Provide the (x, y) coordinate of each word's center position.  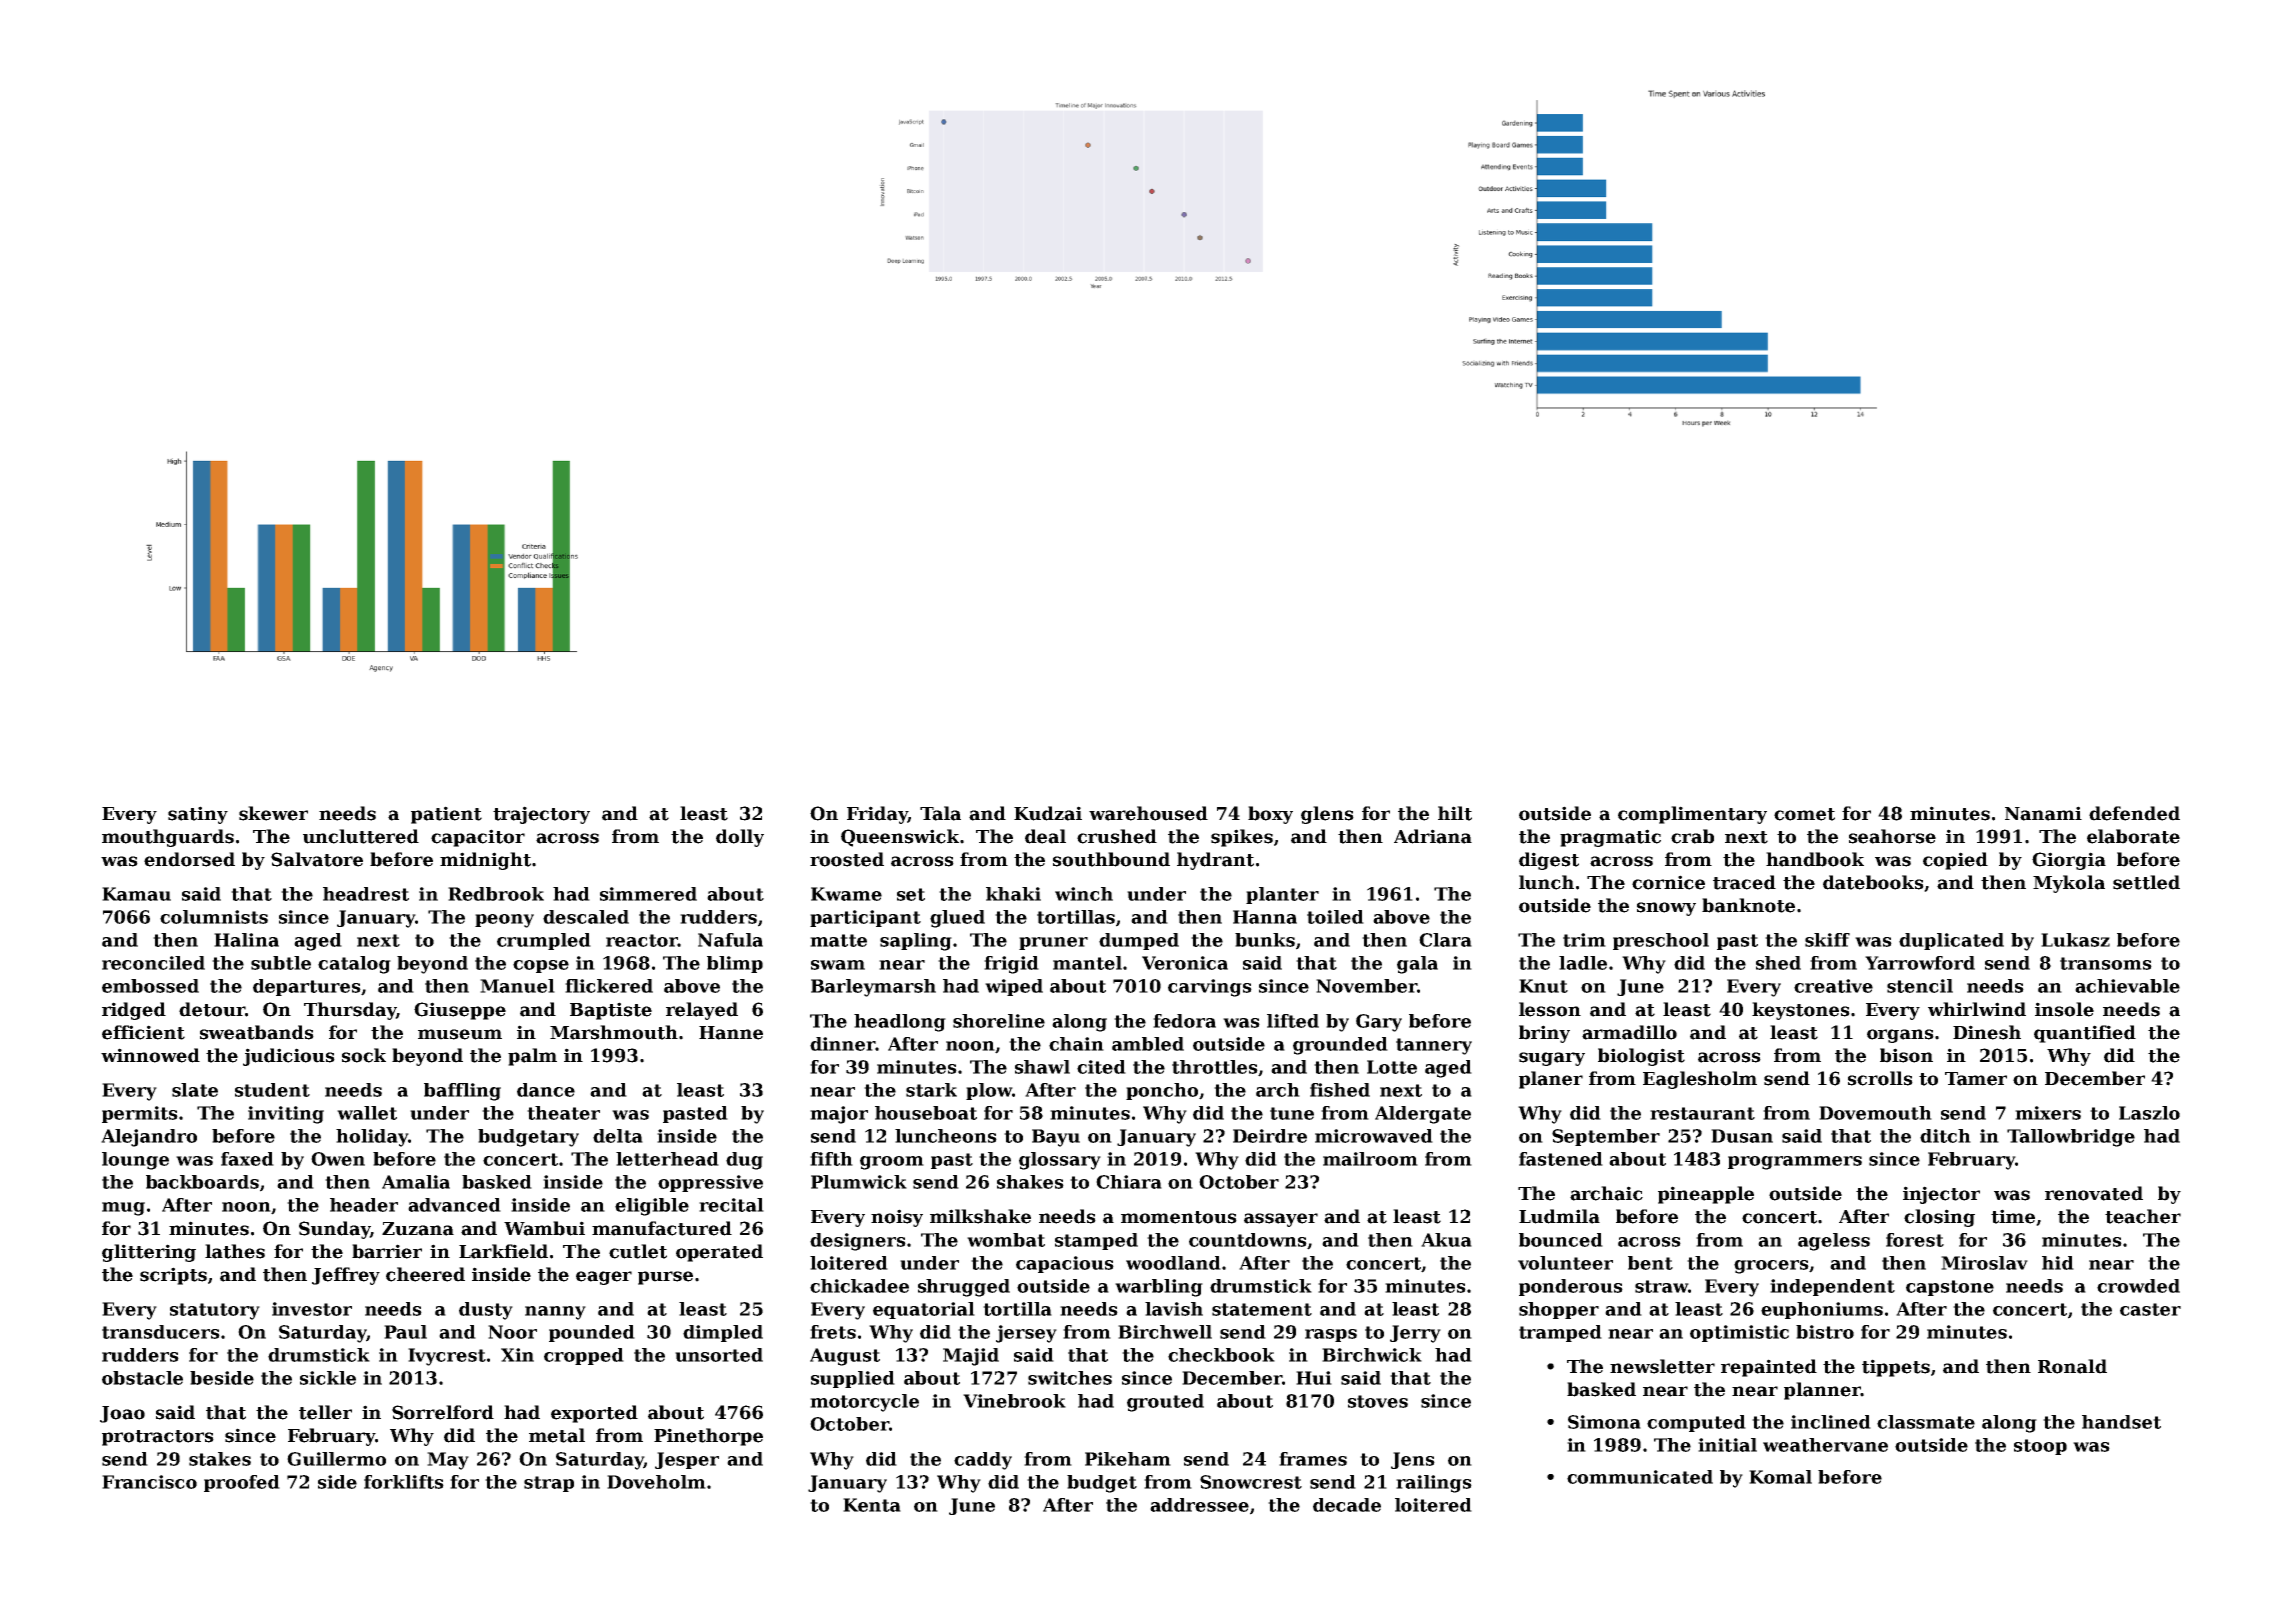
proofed (242, 1483)
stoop (2040, 1447)
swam (838, 965)
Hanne (731, 1033)
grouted (1165, 1403)
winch (1084, 894)
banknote (1748, 905)
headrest (366, 894)
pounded (592, 1333)
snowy (1666, 909)
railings (1434, 1484)
